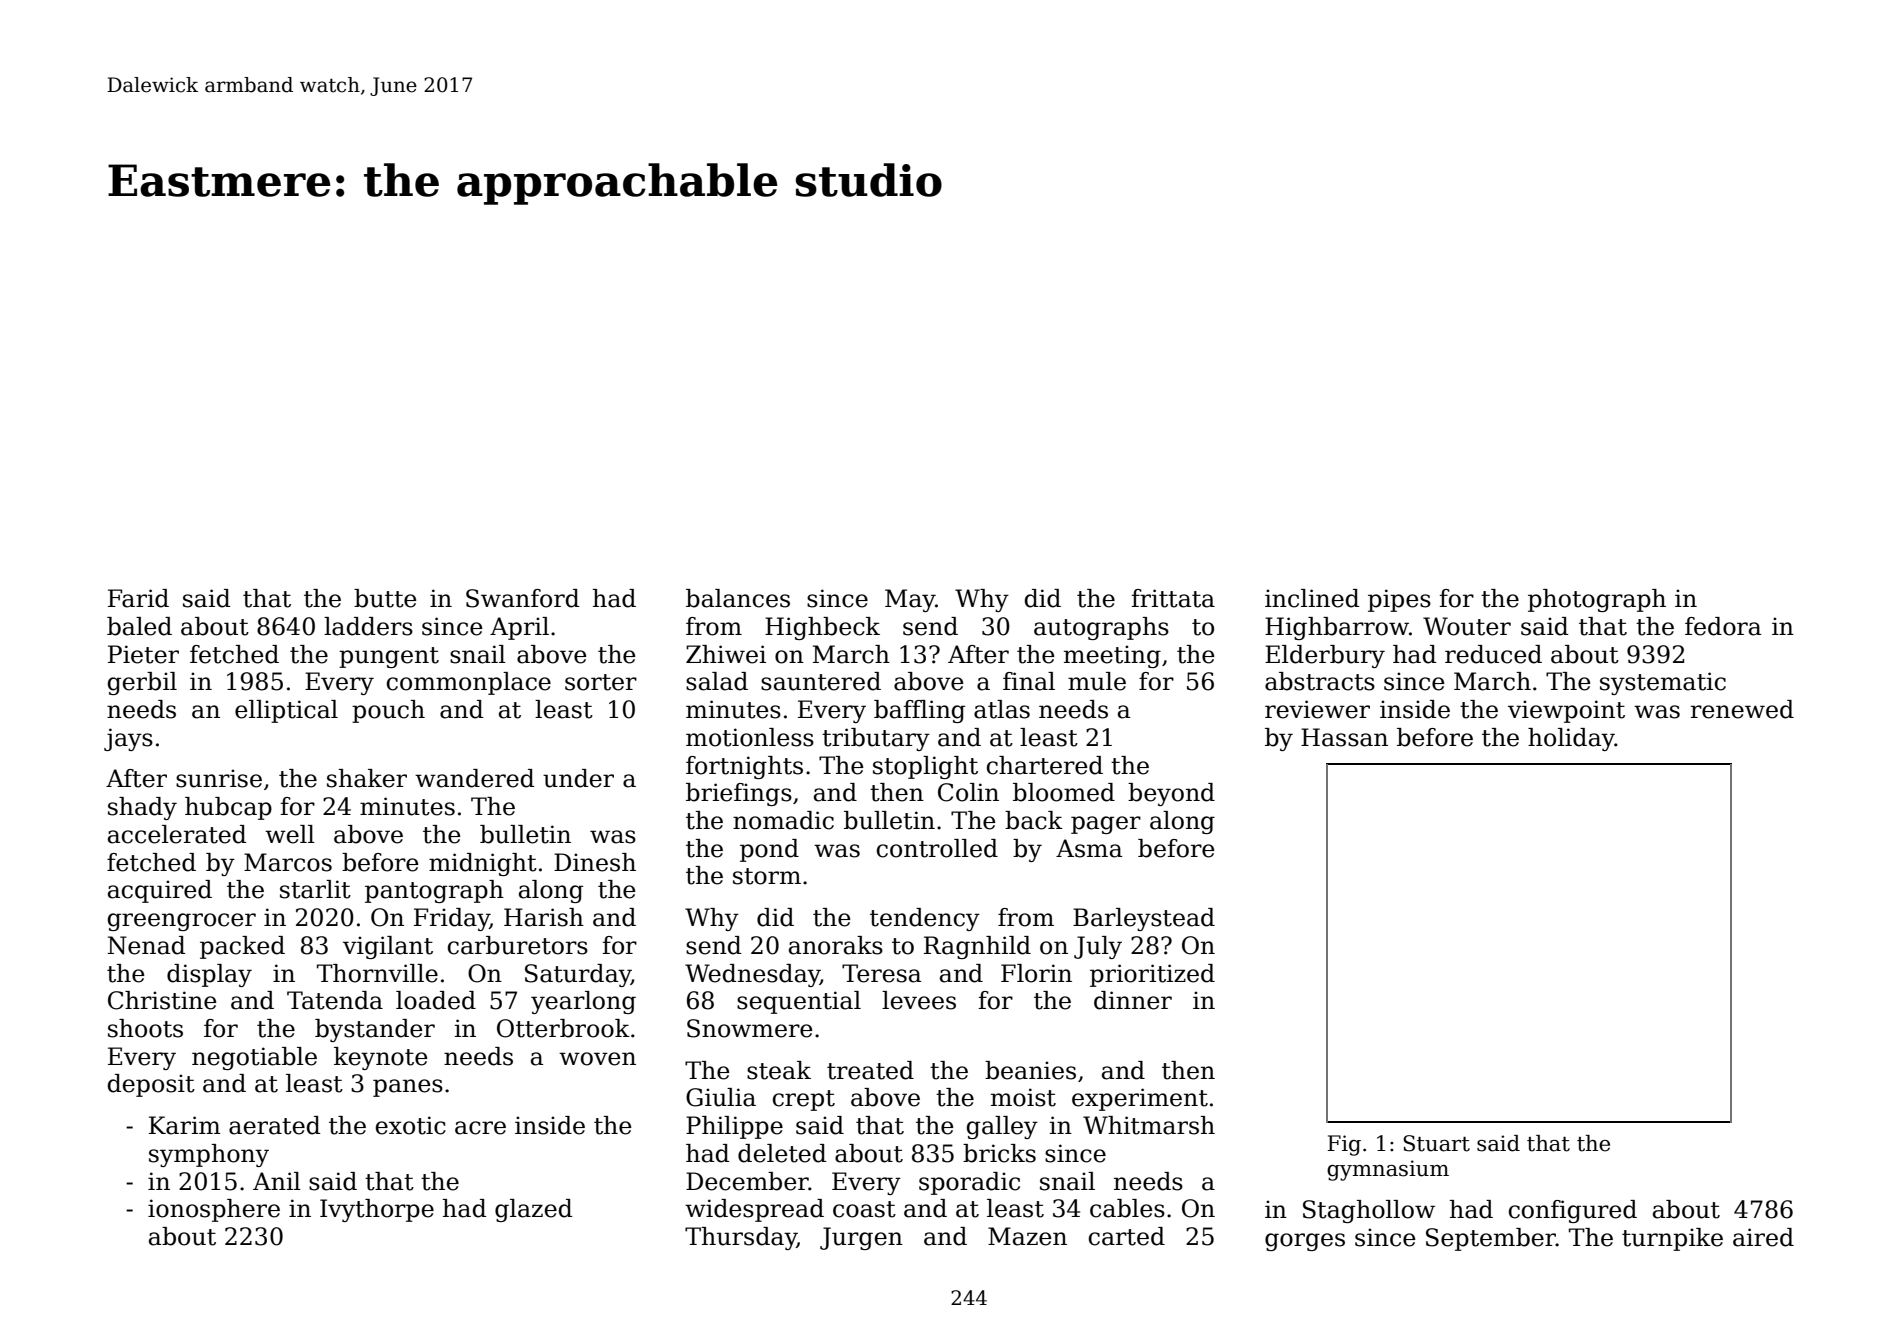 The width and height of the page is (1901, 1344). What do you see at coordinates (143, 654) in the page?
I see `Pieter` at bounding box center [143, 654].
